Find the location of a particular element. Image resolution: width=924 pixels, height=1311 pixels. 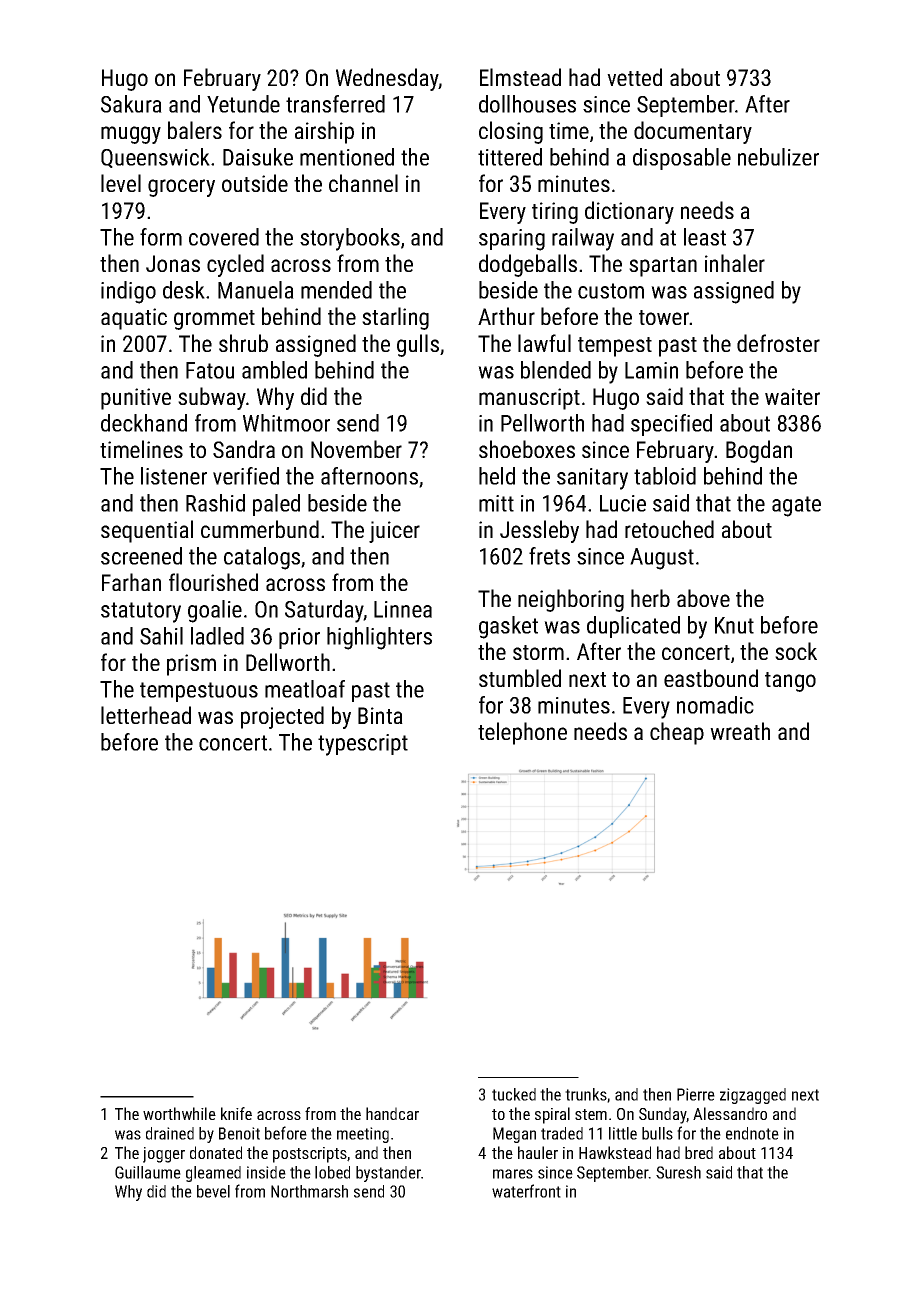

screened is located at coordinates (141, 556).
